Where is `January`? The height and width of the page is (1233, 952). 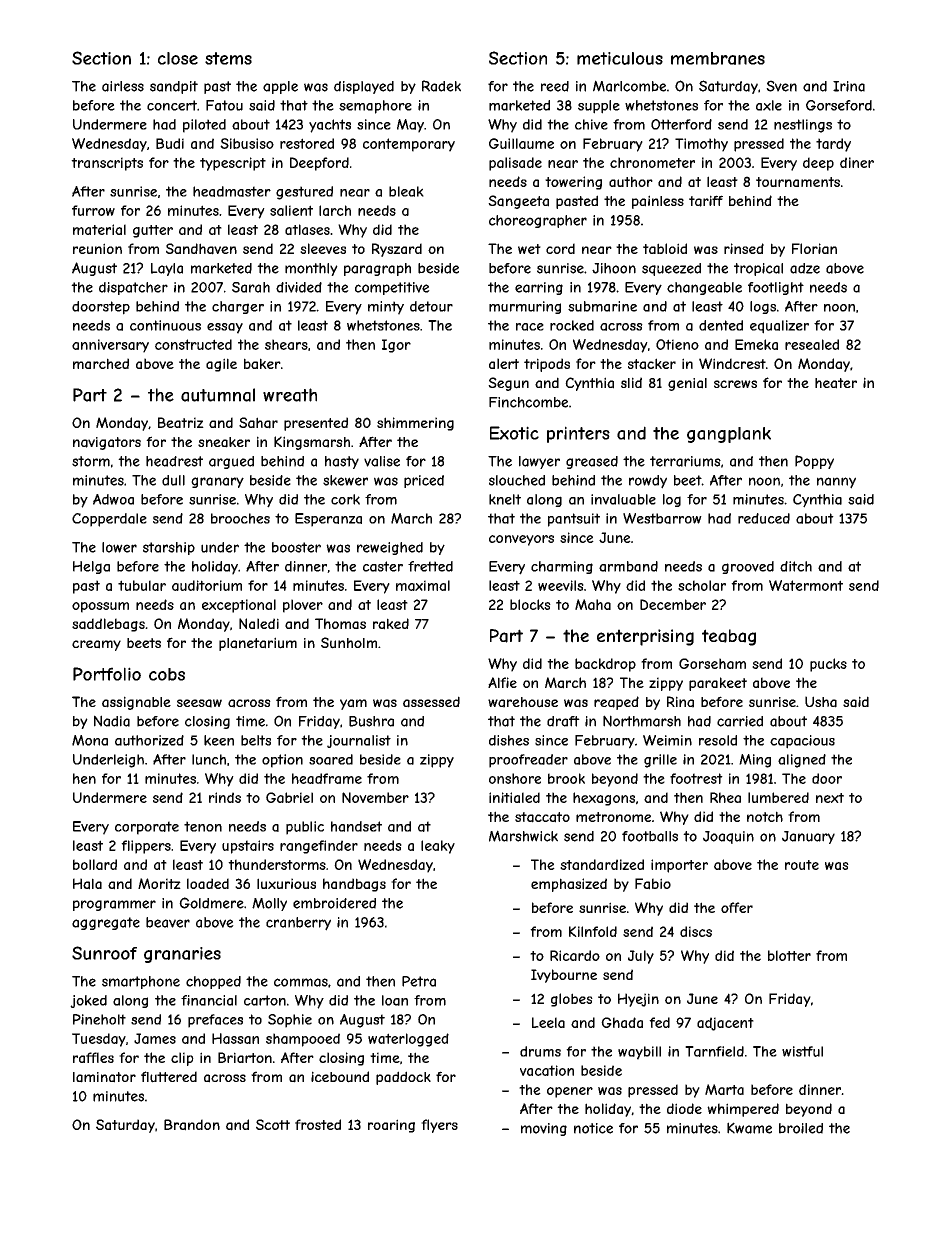 January is located at coordinates (808, 837).
